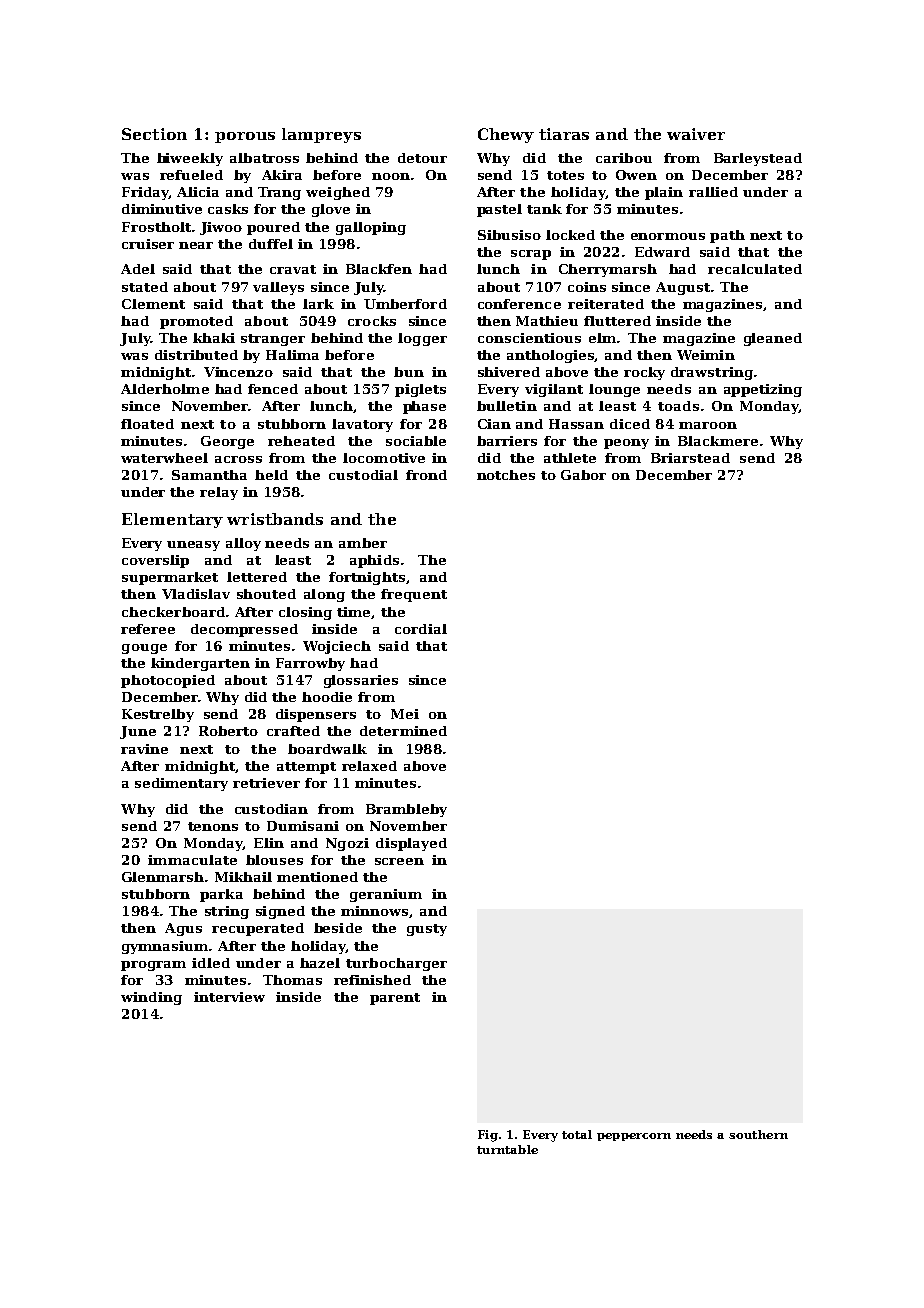 The image size is (924, 1308). What do you see at coordinates (690, 458) in the image?
I see `Briarstead` at bounding box center [690, 458].
